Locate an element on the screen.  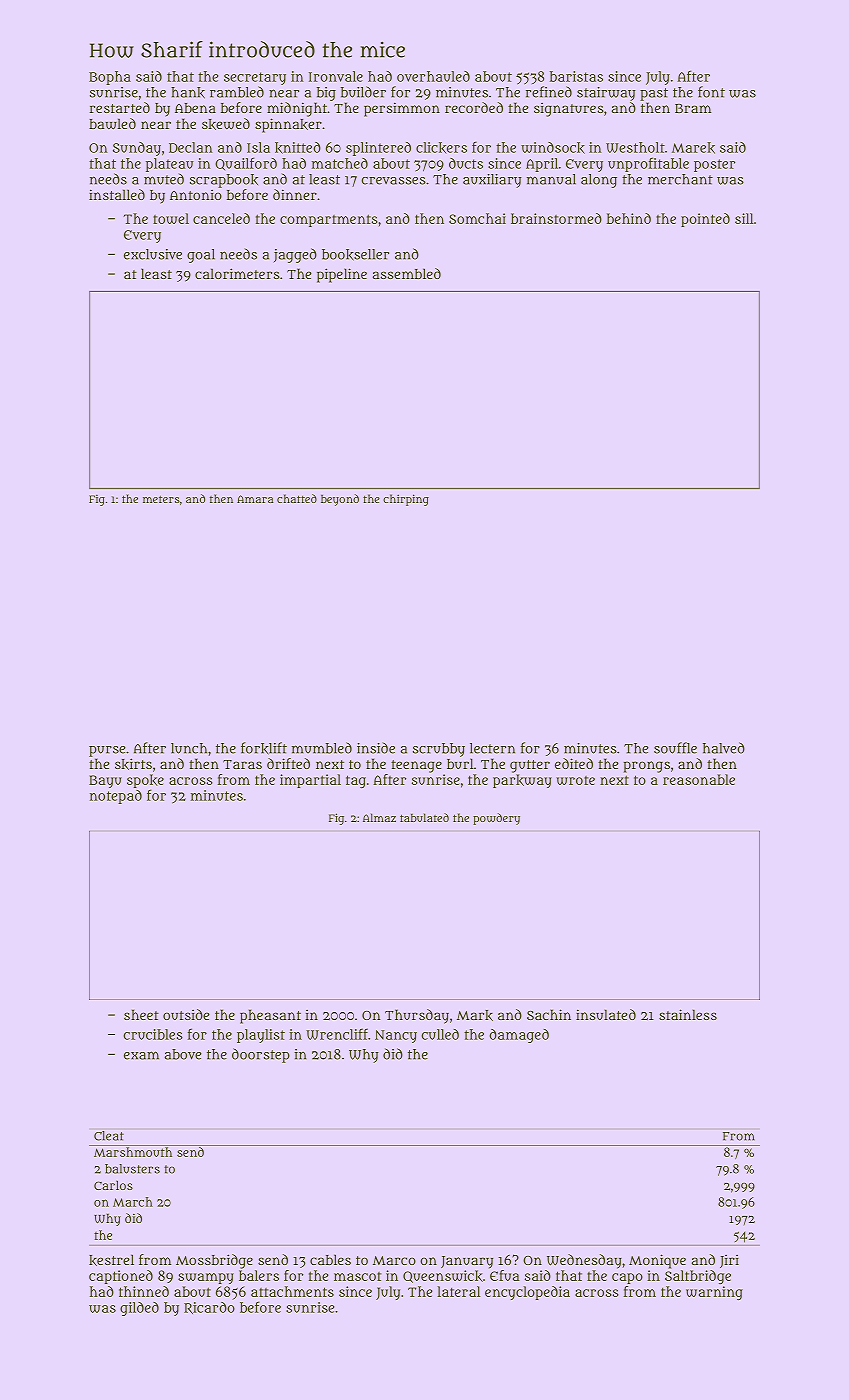
assembled is located at coordinates (407, 273).
